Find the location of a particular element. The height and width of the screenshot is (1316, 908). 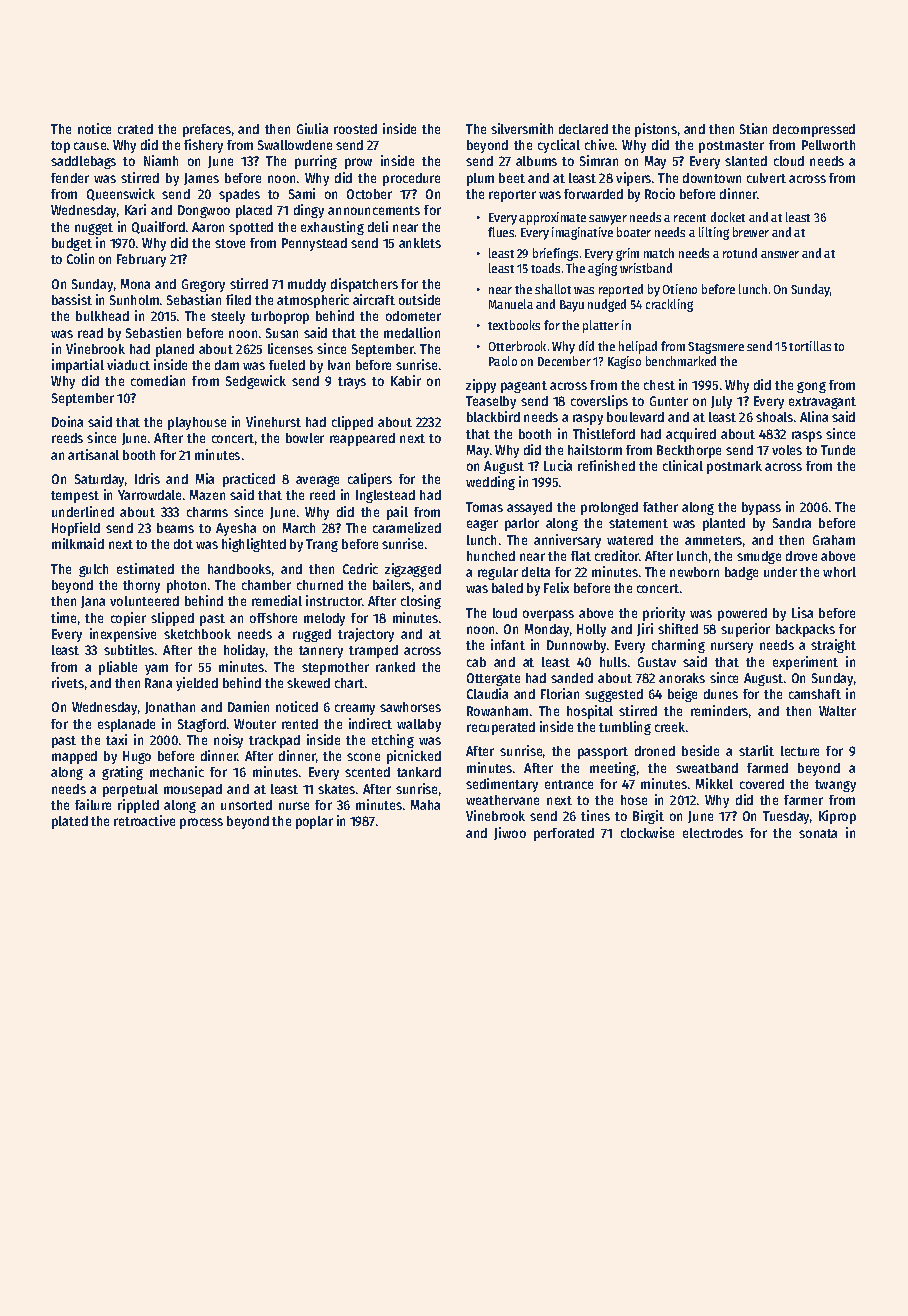

tortillas is located at coordinates (810, 346).
